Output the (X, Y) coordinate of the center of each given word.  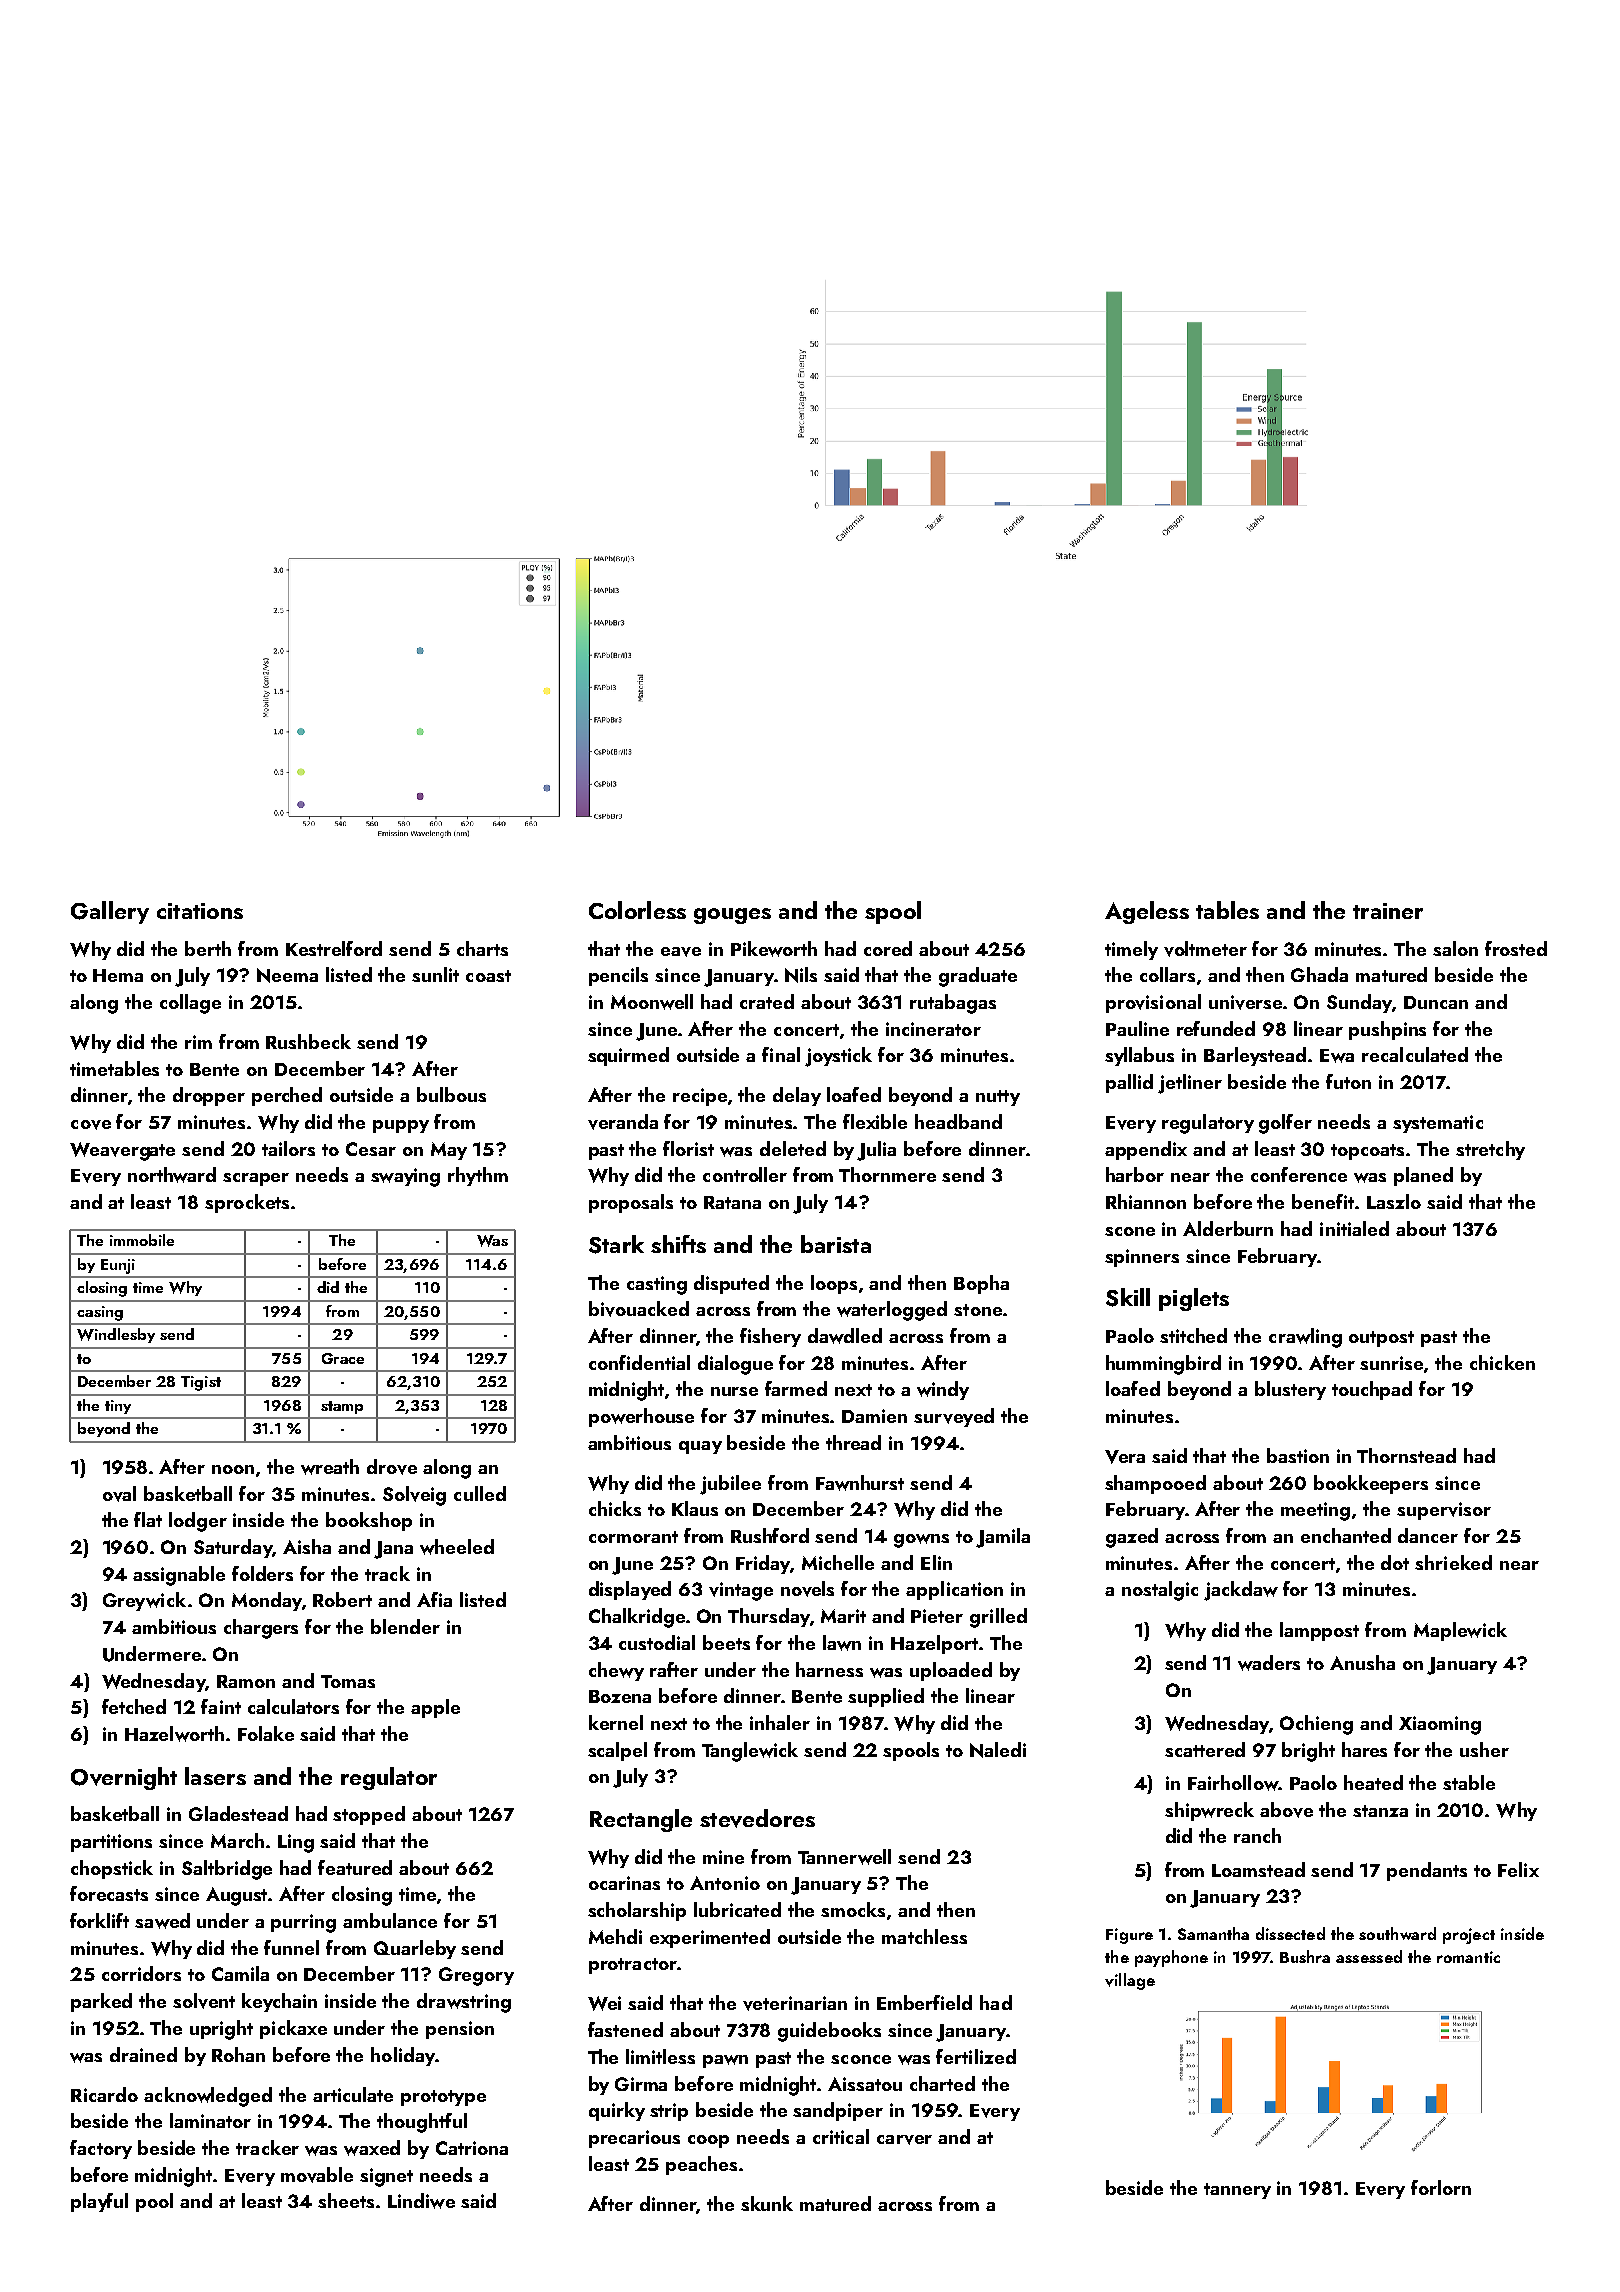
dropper (209, 1096)
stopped (369, 1815)
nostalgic (1160, 1591)
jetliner (1190, 1084)
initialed (1354, 1228)
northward (172, 1175)
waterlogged (892, 1311)
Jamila (1003, 1538)
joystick (838, 1057)
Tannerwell (844, 1857)
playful (99, 2202)
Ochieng (1316, 1725)
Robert (342, 1599)
